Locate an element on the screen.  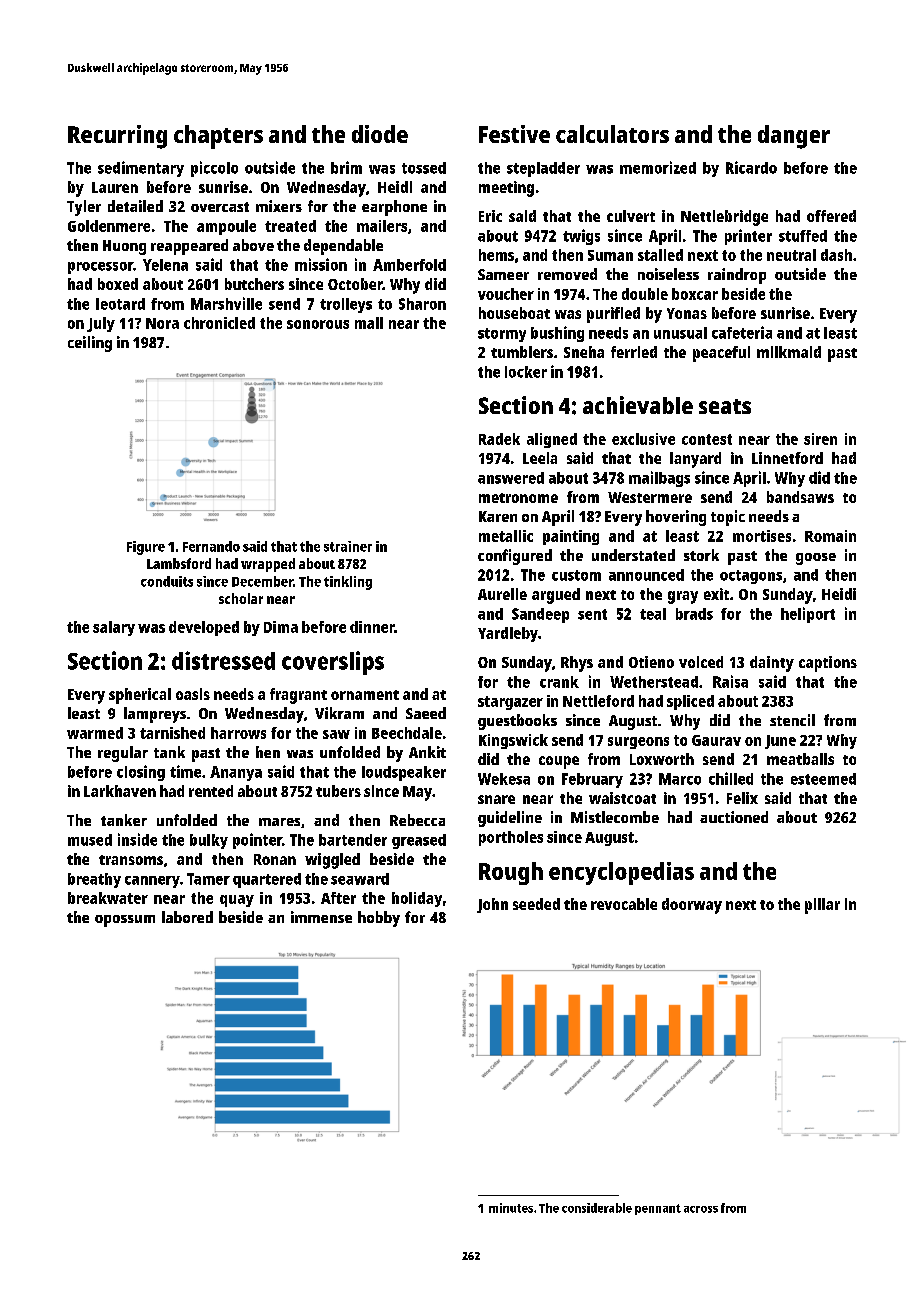
minutes is located at coordinates (511, 1208).
